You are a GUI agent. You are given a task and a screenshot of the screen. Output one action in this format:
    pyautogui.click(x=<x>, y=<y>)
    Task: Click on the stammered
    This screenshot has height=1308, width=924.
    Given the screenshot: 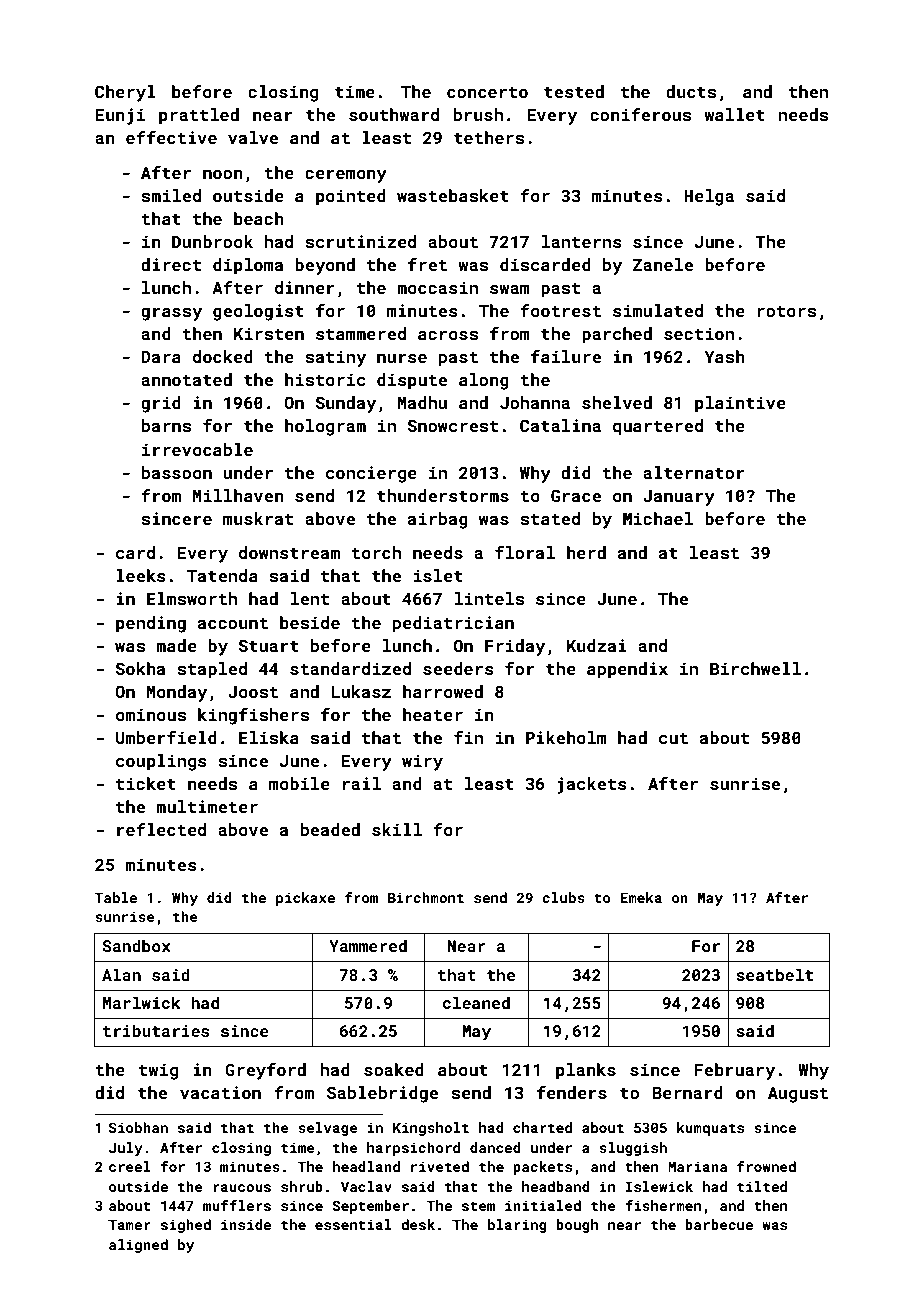 What is the action you would take?
    pyautogui.click(x=361, y=333)
